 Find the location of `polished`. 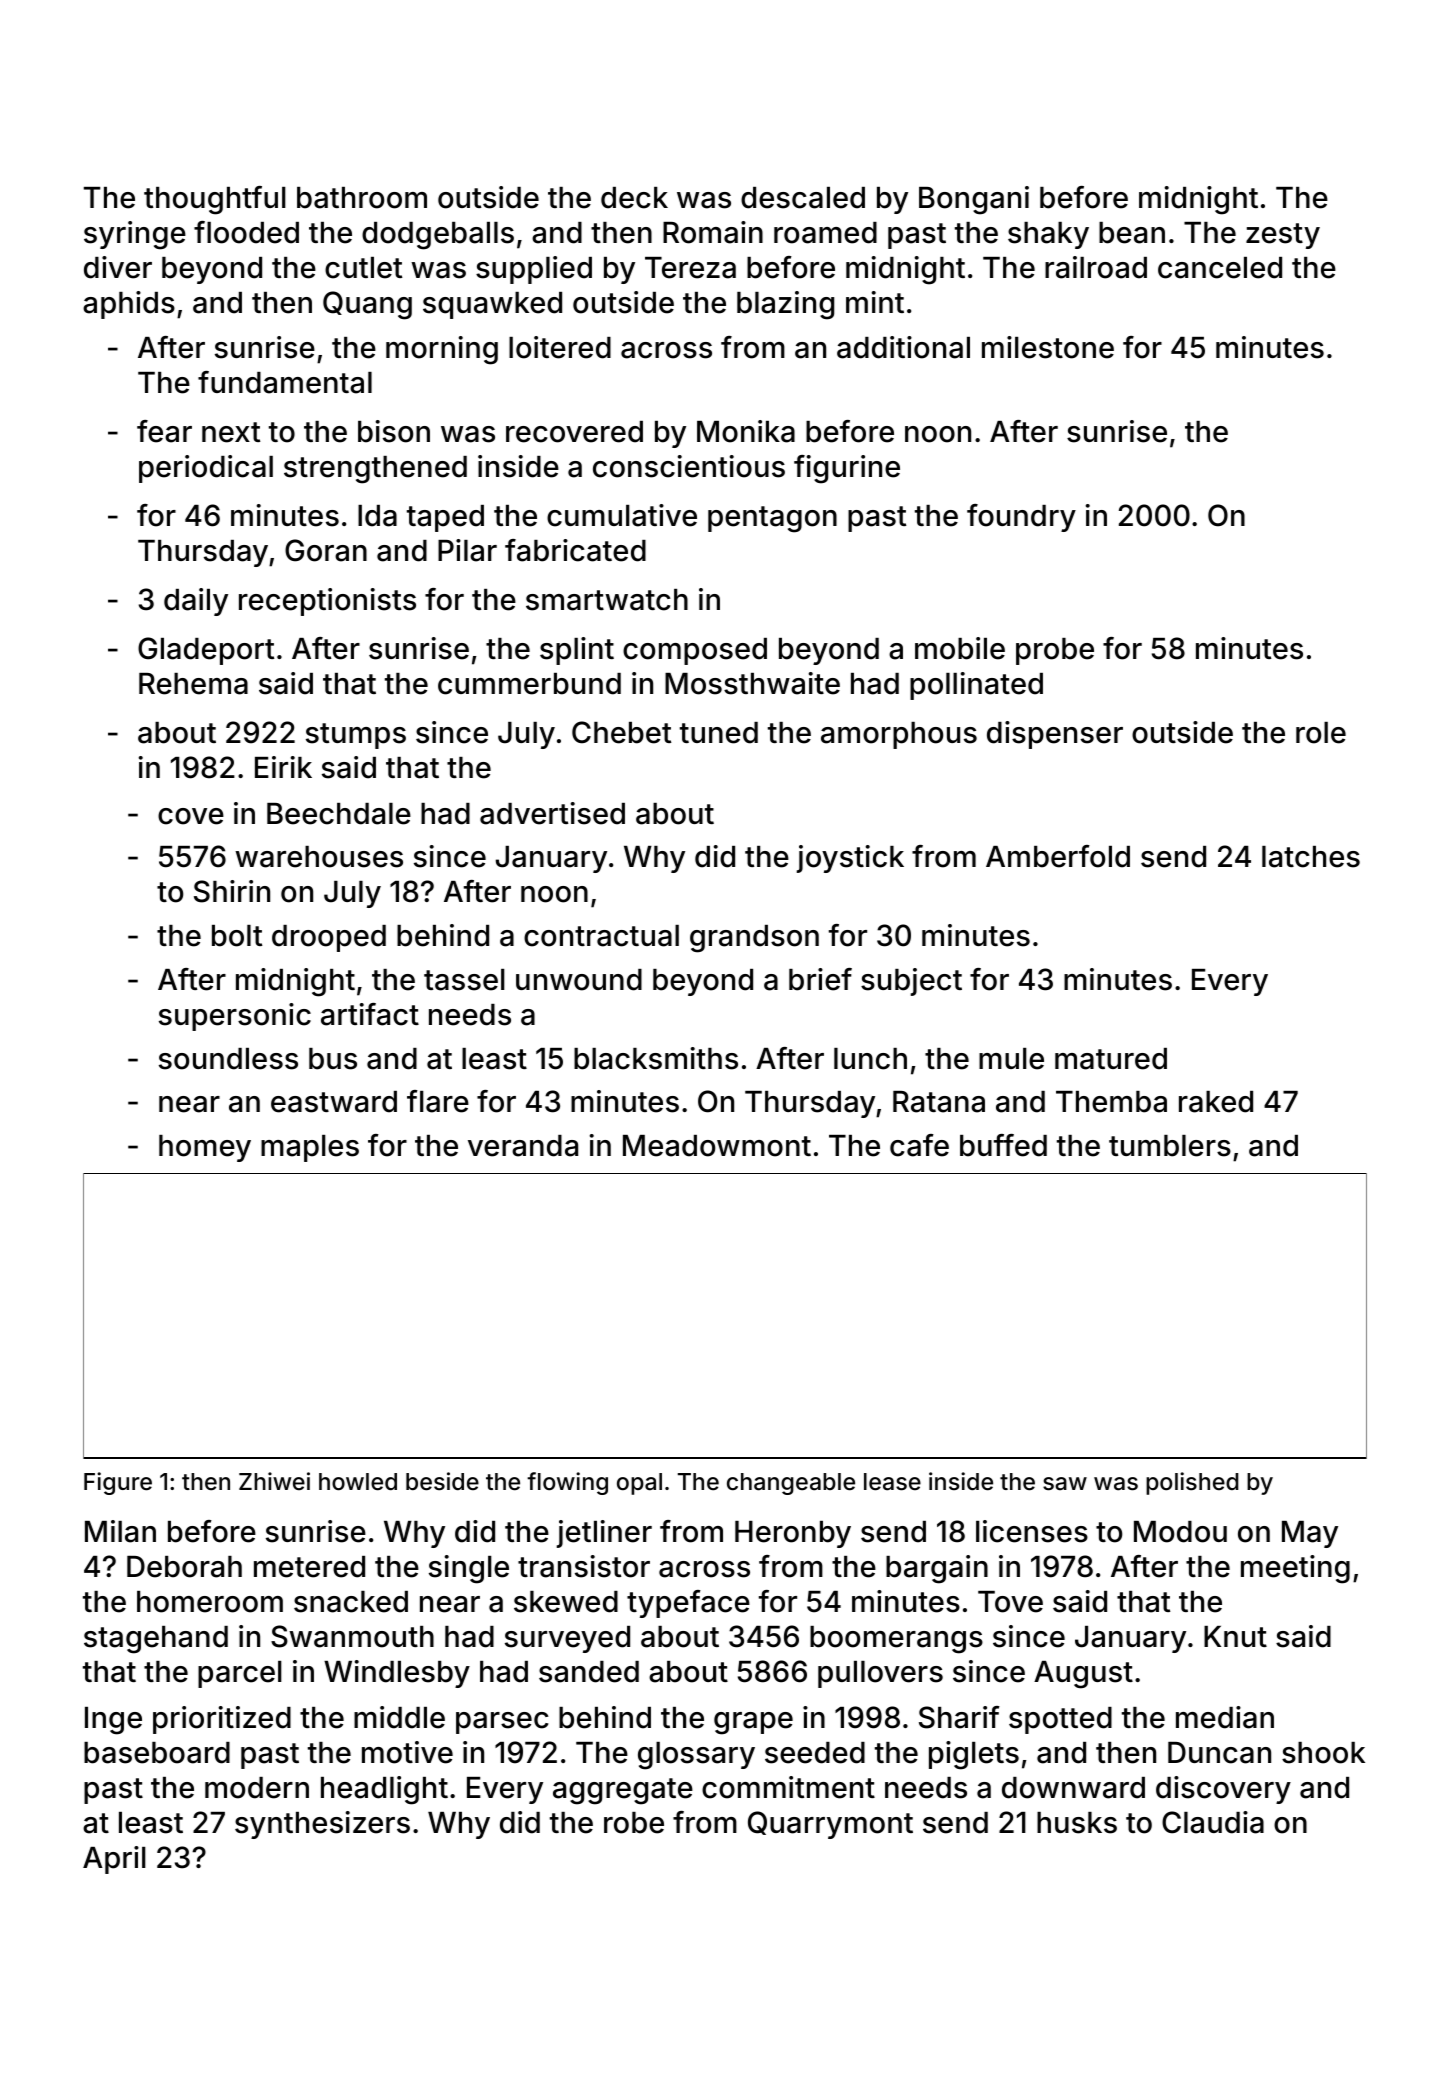

polished is located at coordinates (1192, 1483).
